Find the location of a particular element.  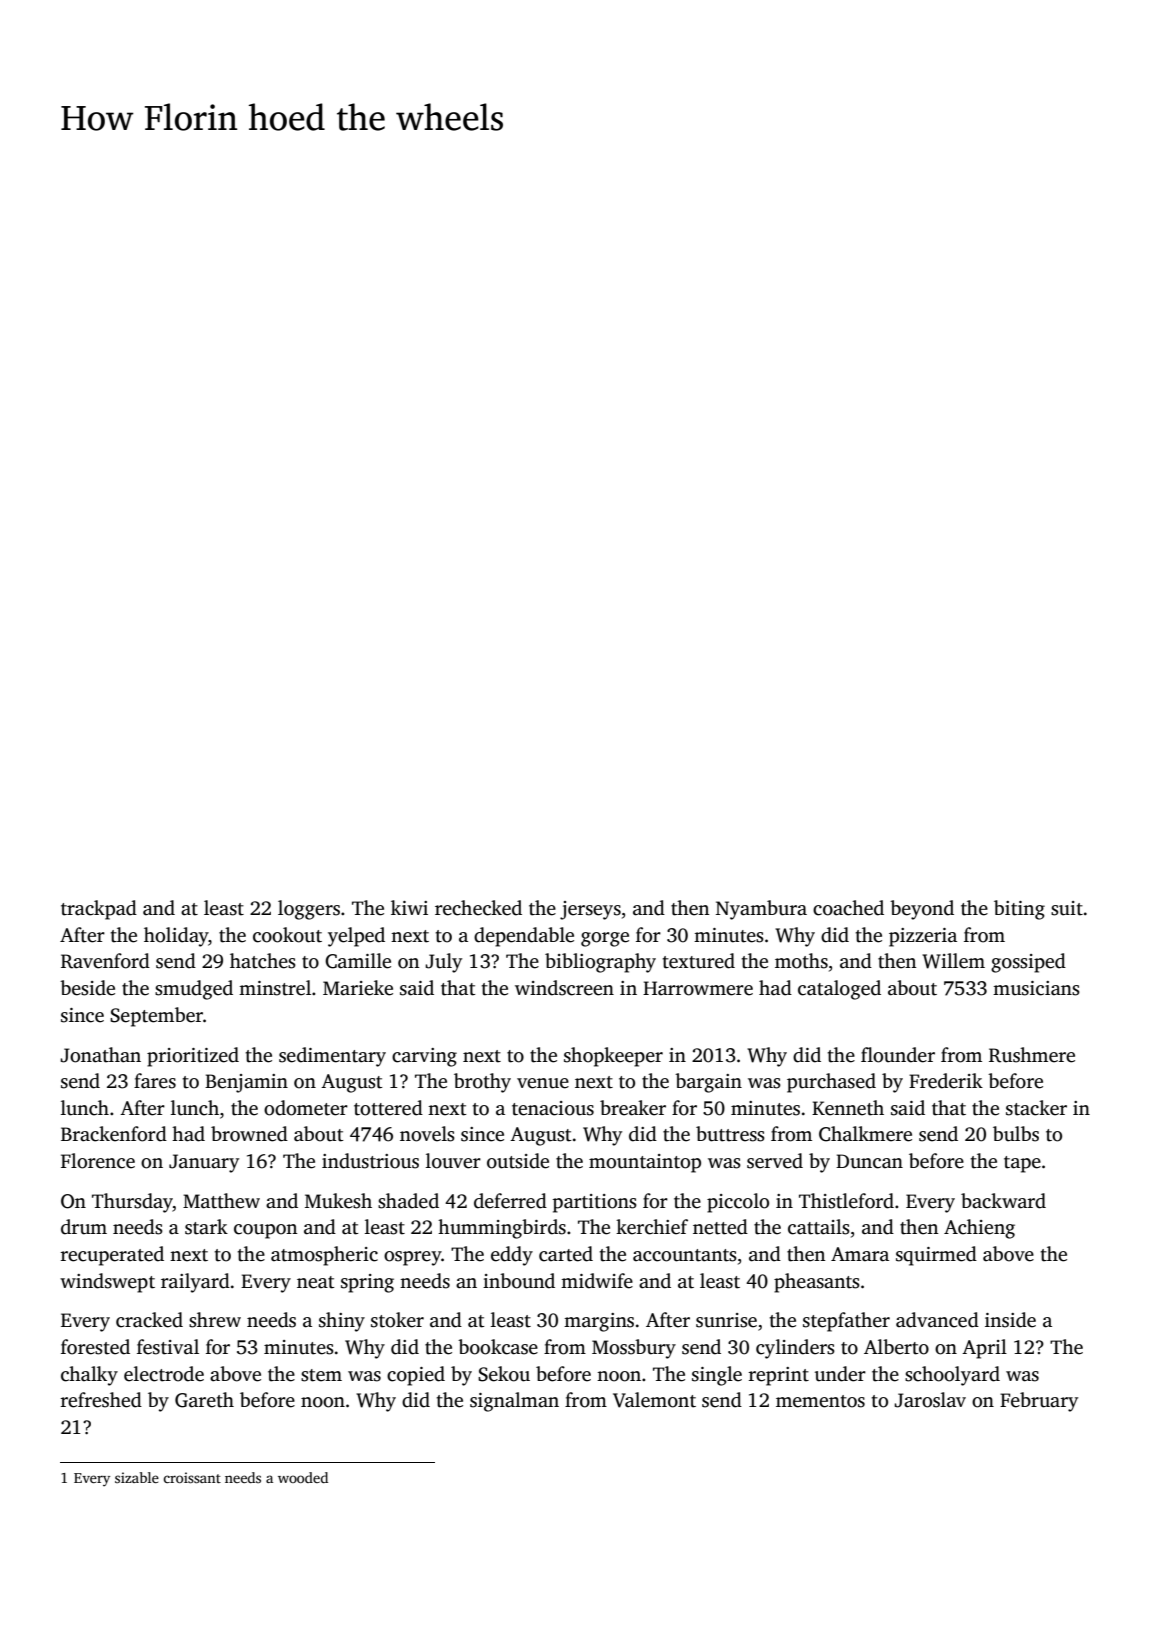

tape is located at coordinates (1022, 1164).
